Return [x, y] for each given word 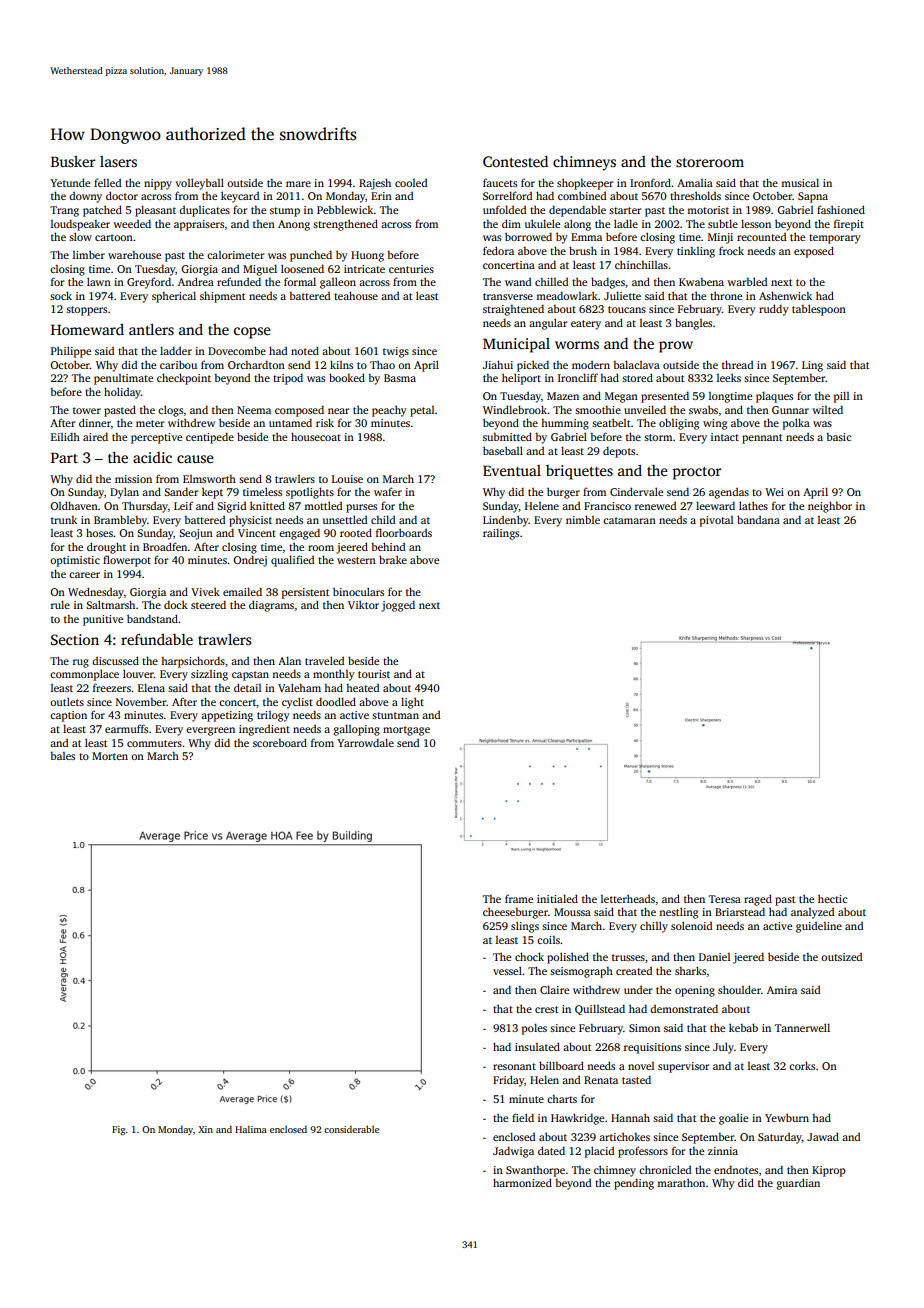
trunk [64, 519]
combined [582, 195]
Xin [205, 1129]
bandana [758, 519]
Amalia [695, 183]
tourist [374, 674]
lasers [118, 161]
